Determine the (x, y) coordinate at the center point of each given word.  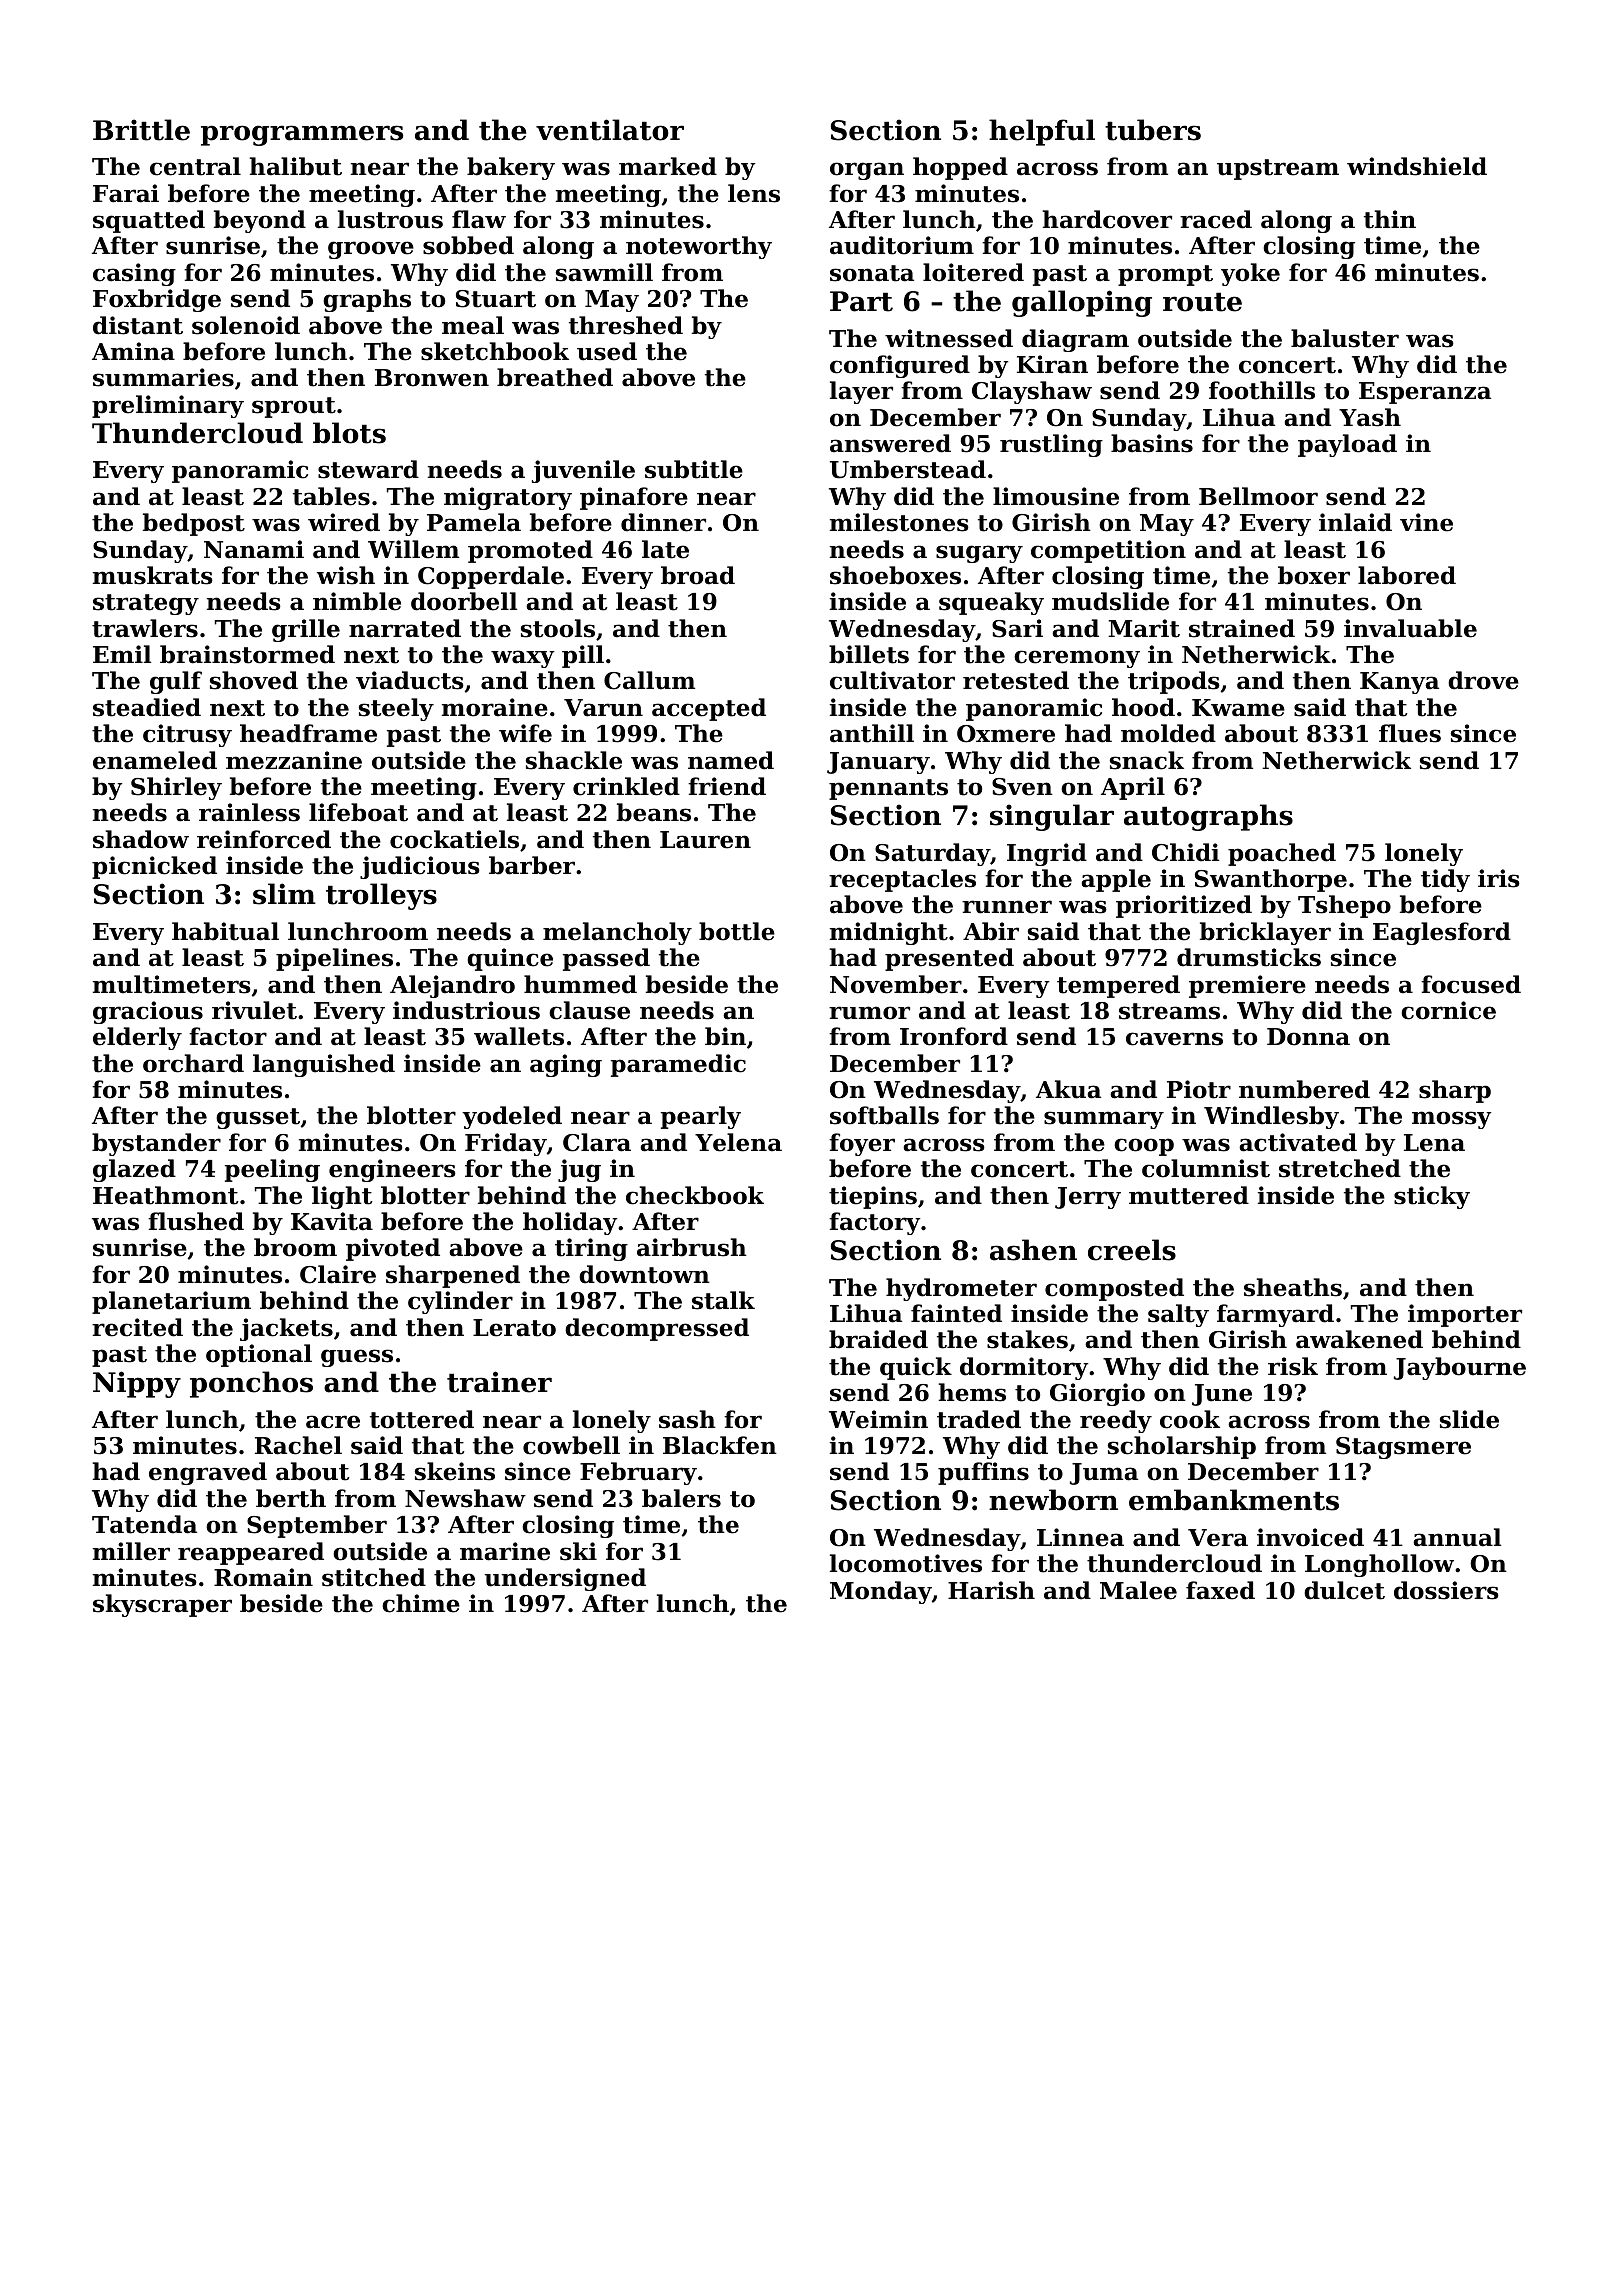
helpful (1042, 132)
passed (606, 959)
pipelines (334, 959)
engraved (208, 1473)
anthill (872, 733)
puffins (983, 1473)
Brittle (141, 130)
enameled (155, 760)
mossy (1452, 1120)
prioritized (1184, 906)
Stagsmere (1403, 1448)
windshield (1417, 166)
